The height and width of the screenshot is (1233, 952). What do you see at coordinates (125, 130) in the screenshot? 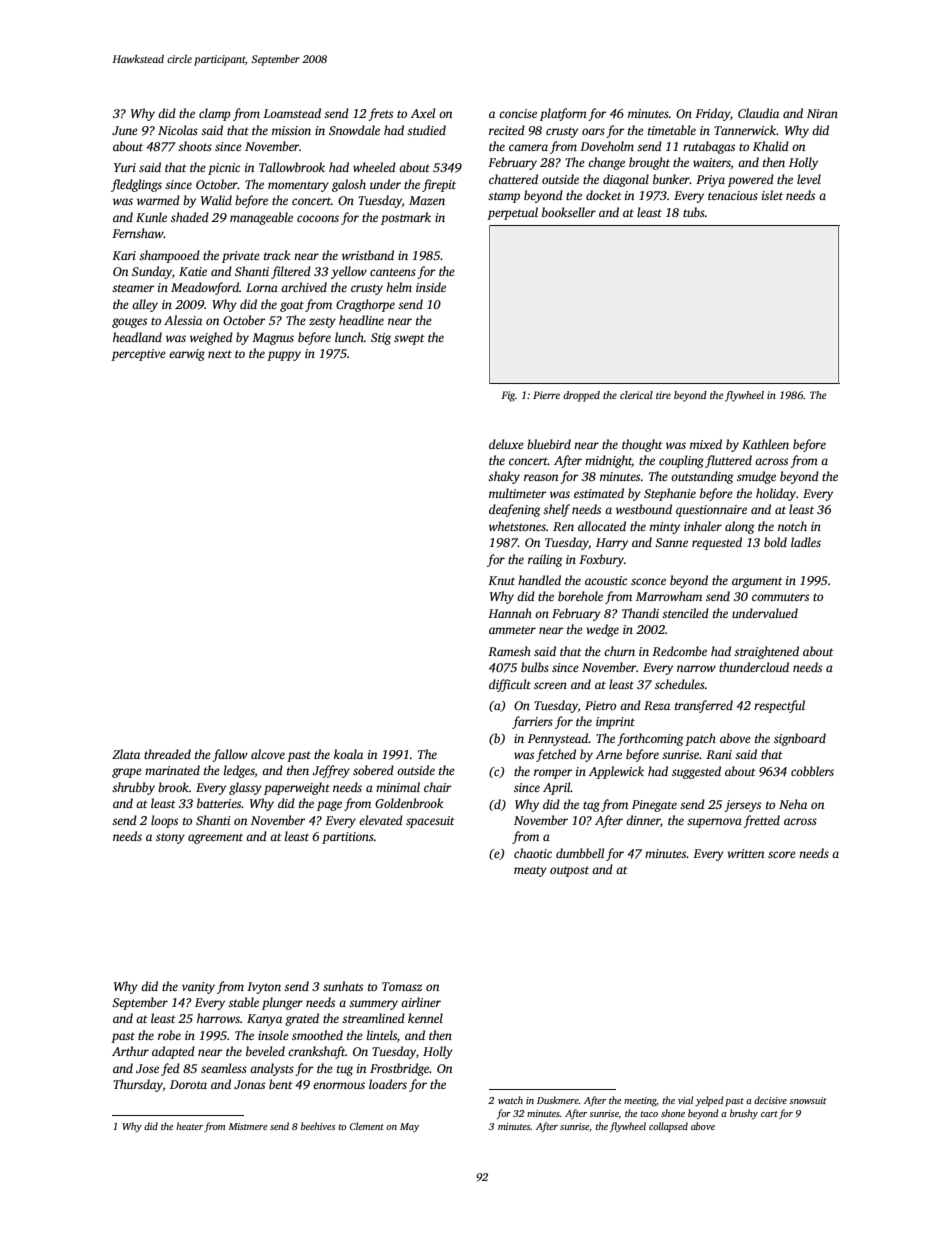
I see `June` at bounding box center [125, 130].
